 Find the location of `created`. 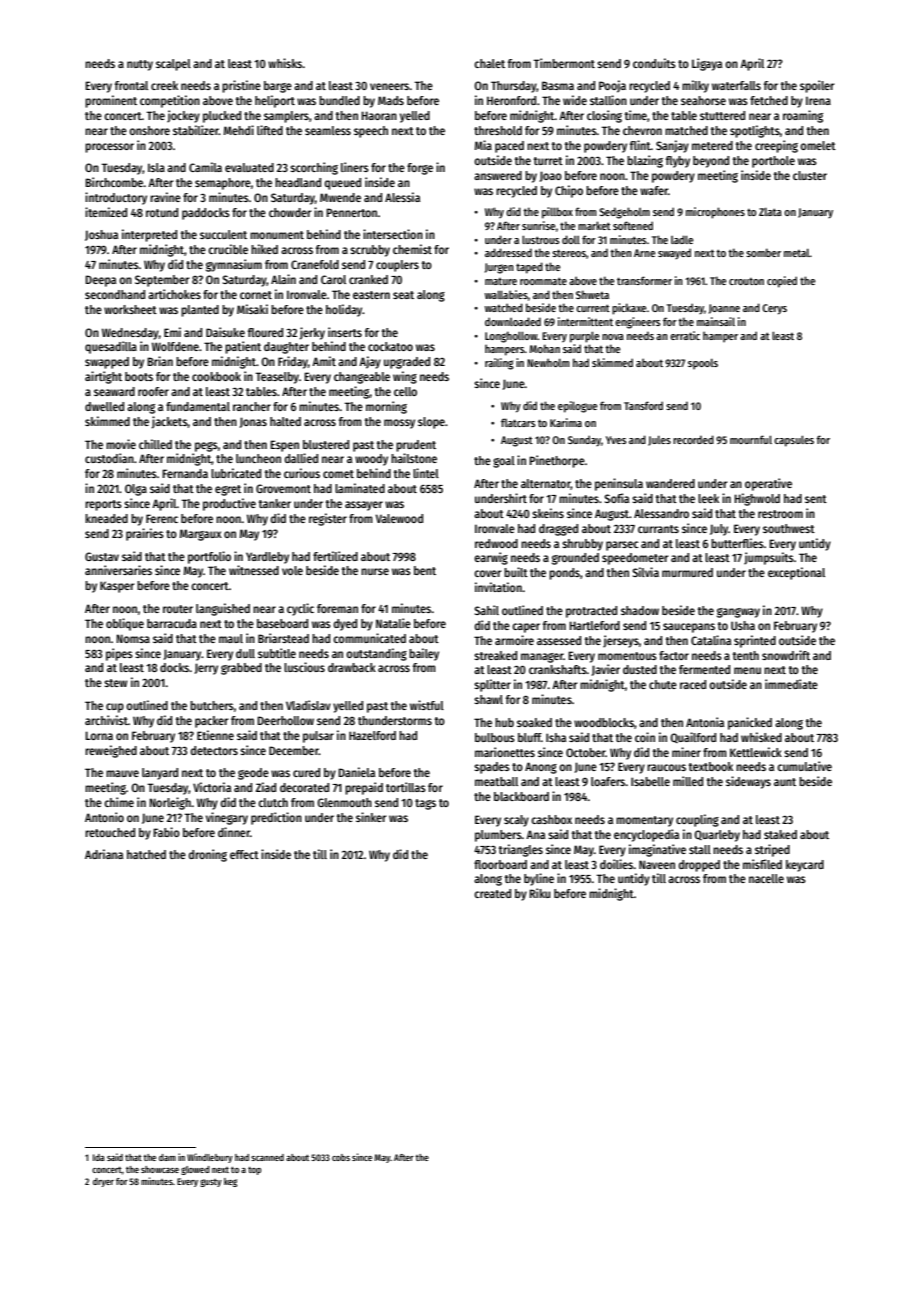

created is located at coordinates (492, 893).
